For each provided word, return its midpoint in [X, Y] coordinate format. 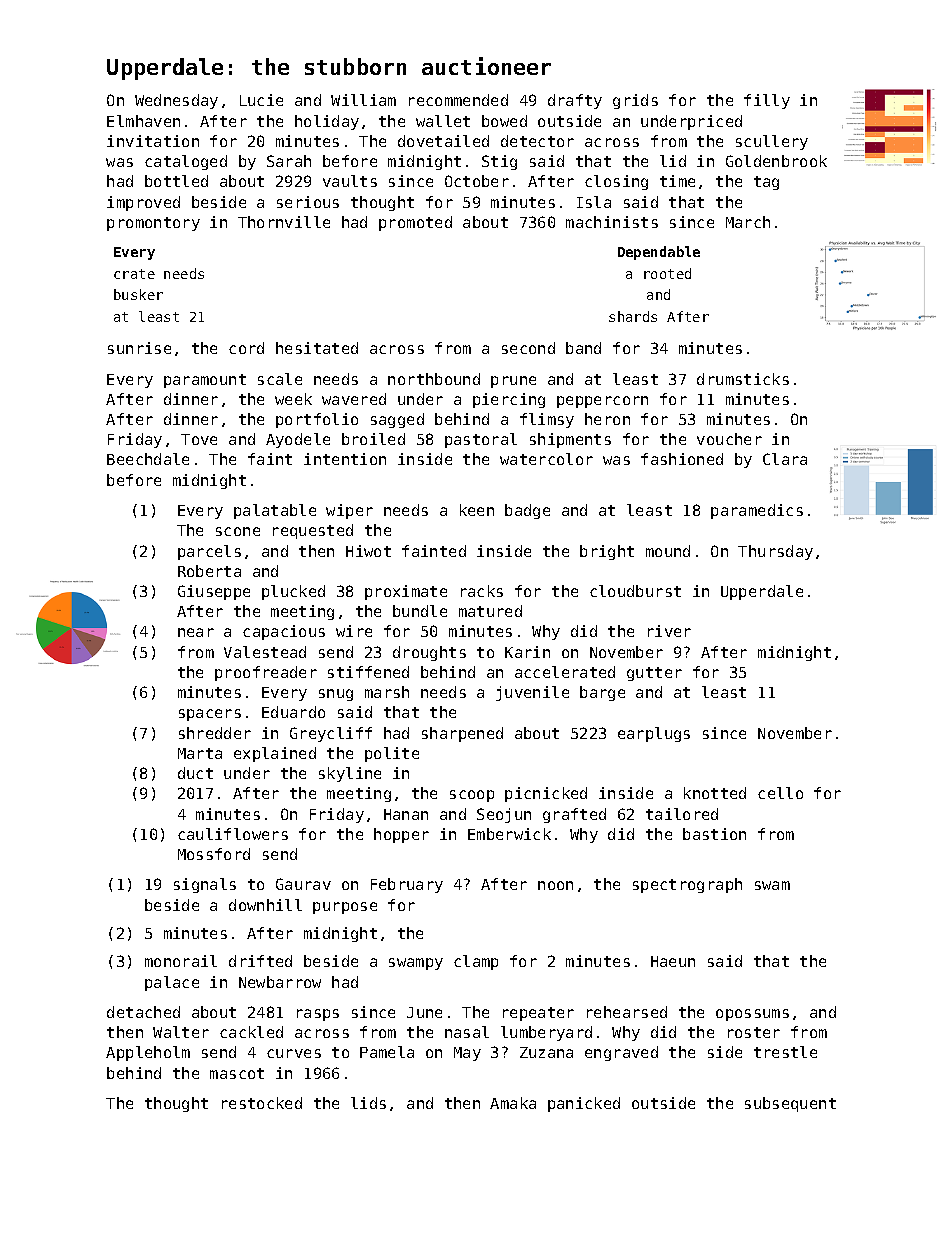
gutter [654, 674]
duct [195, 773]
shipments [570, 440]
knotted [715, 793]
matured [490, 611]
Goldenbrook [776, 161]
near [196, 632]
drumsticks [743, 379]
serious [308, 202]
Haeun [673, 961]
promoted [415, 223]
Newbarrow [280, 982]
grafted [574, 815]
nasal [467, 1032]
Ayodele [298, 440]
